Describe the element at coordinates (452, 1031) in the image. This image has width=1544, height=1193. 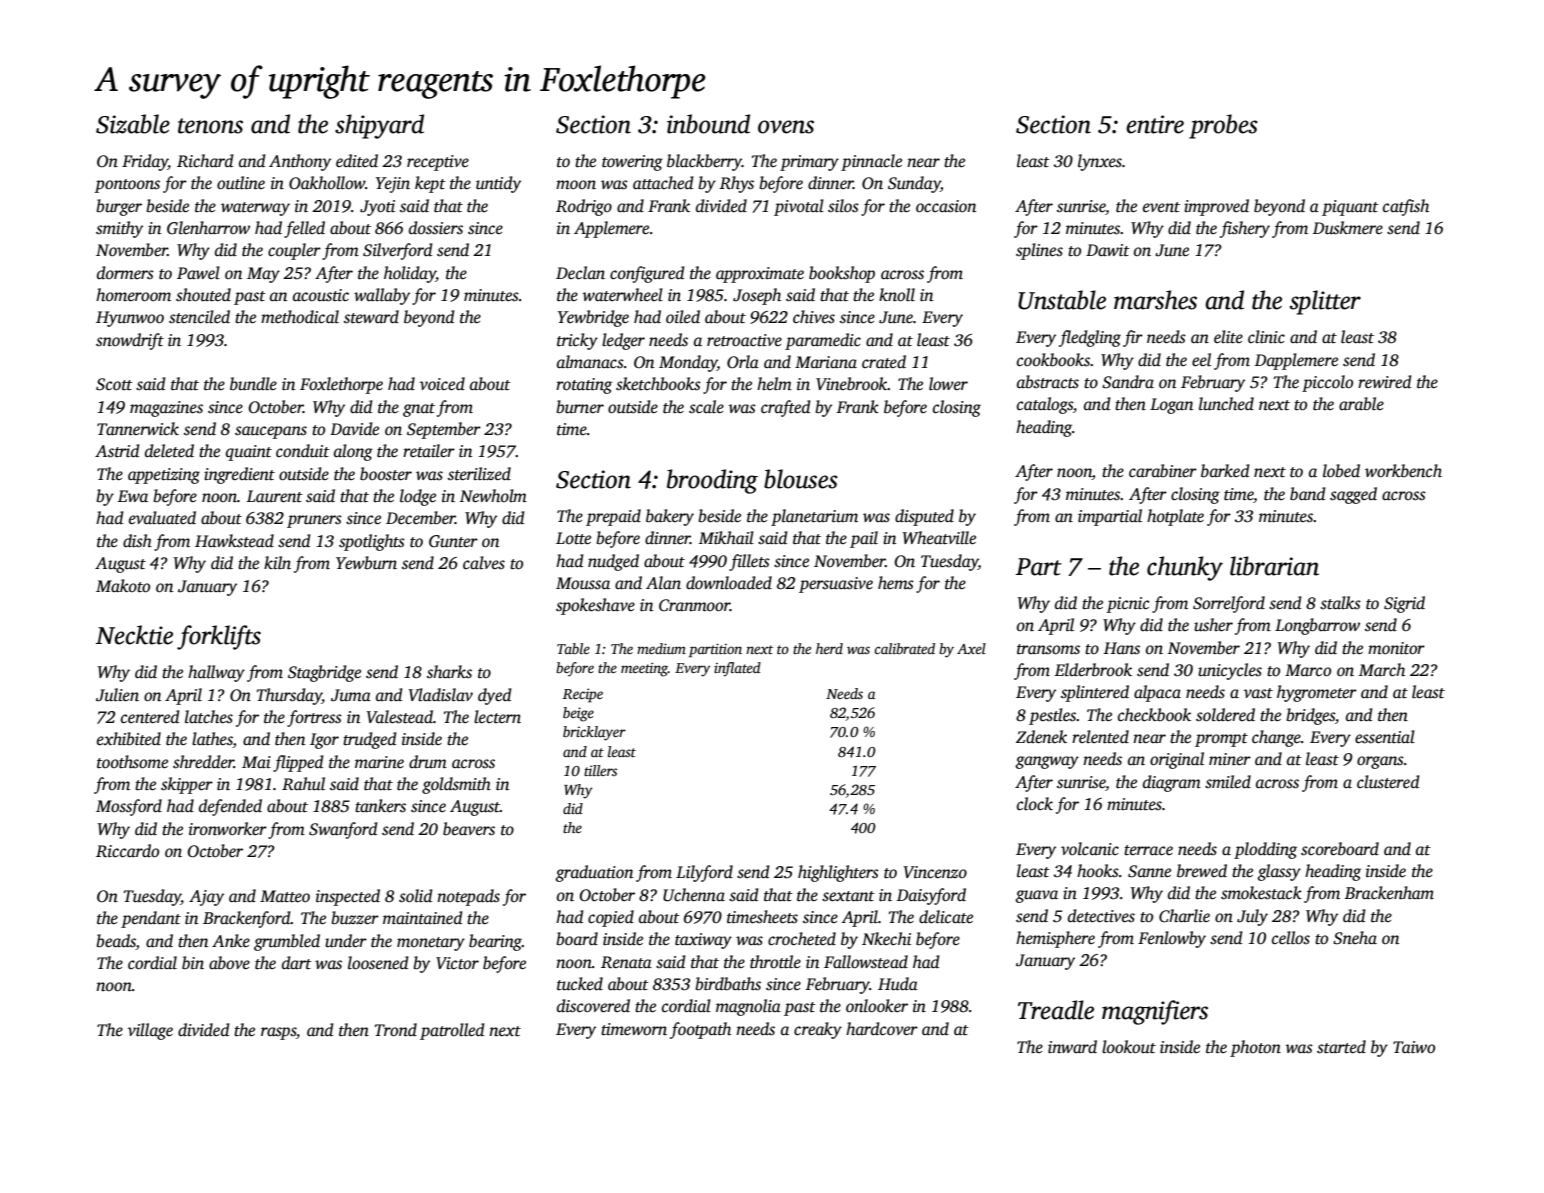
I see `patrolled` at that location.
